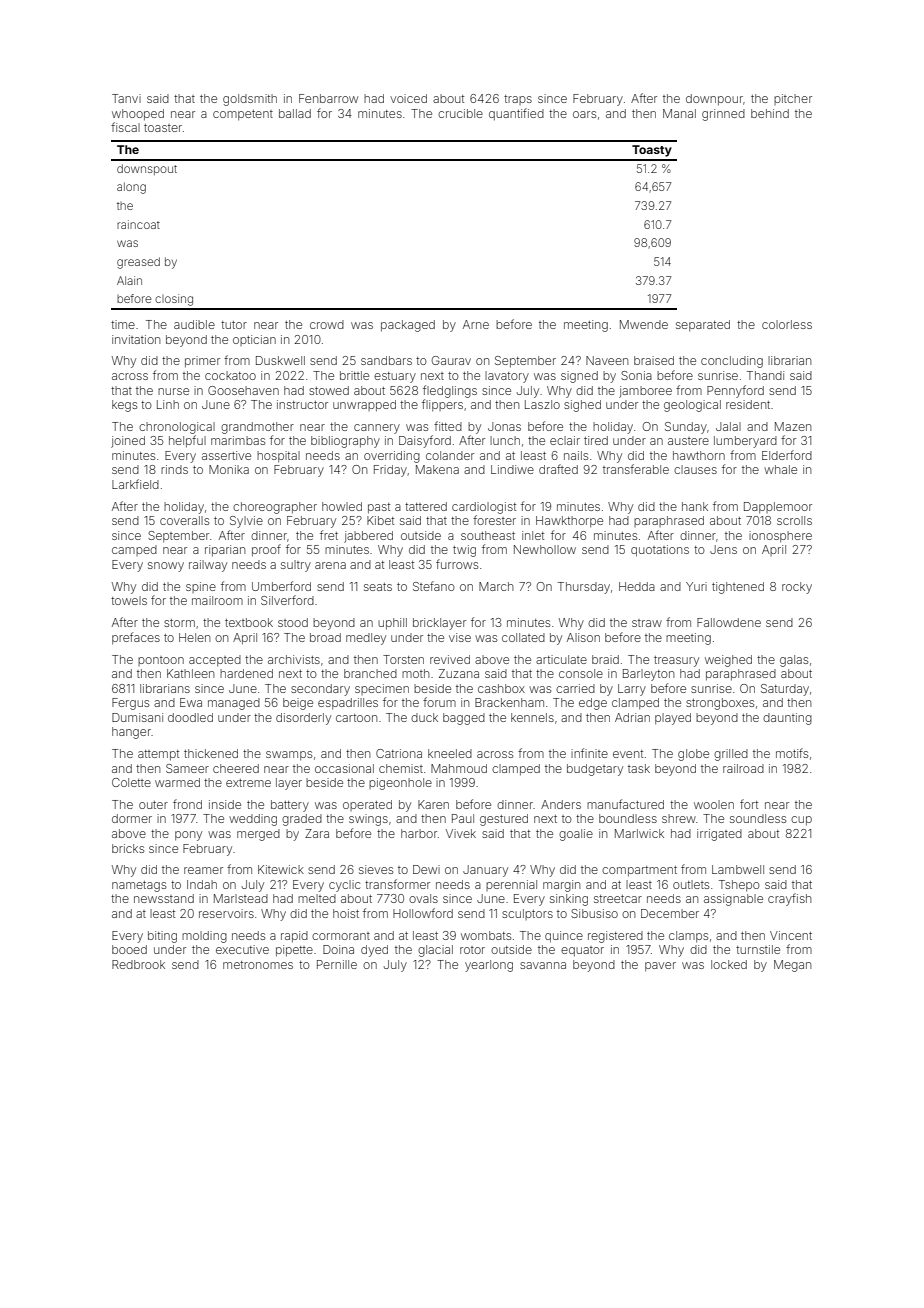 This image has width=924, height=1308. I want to click on bricks, so click(128, 848).
